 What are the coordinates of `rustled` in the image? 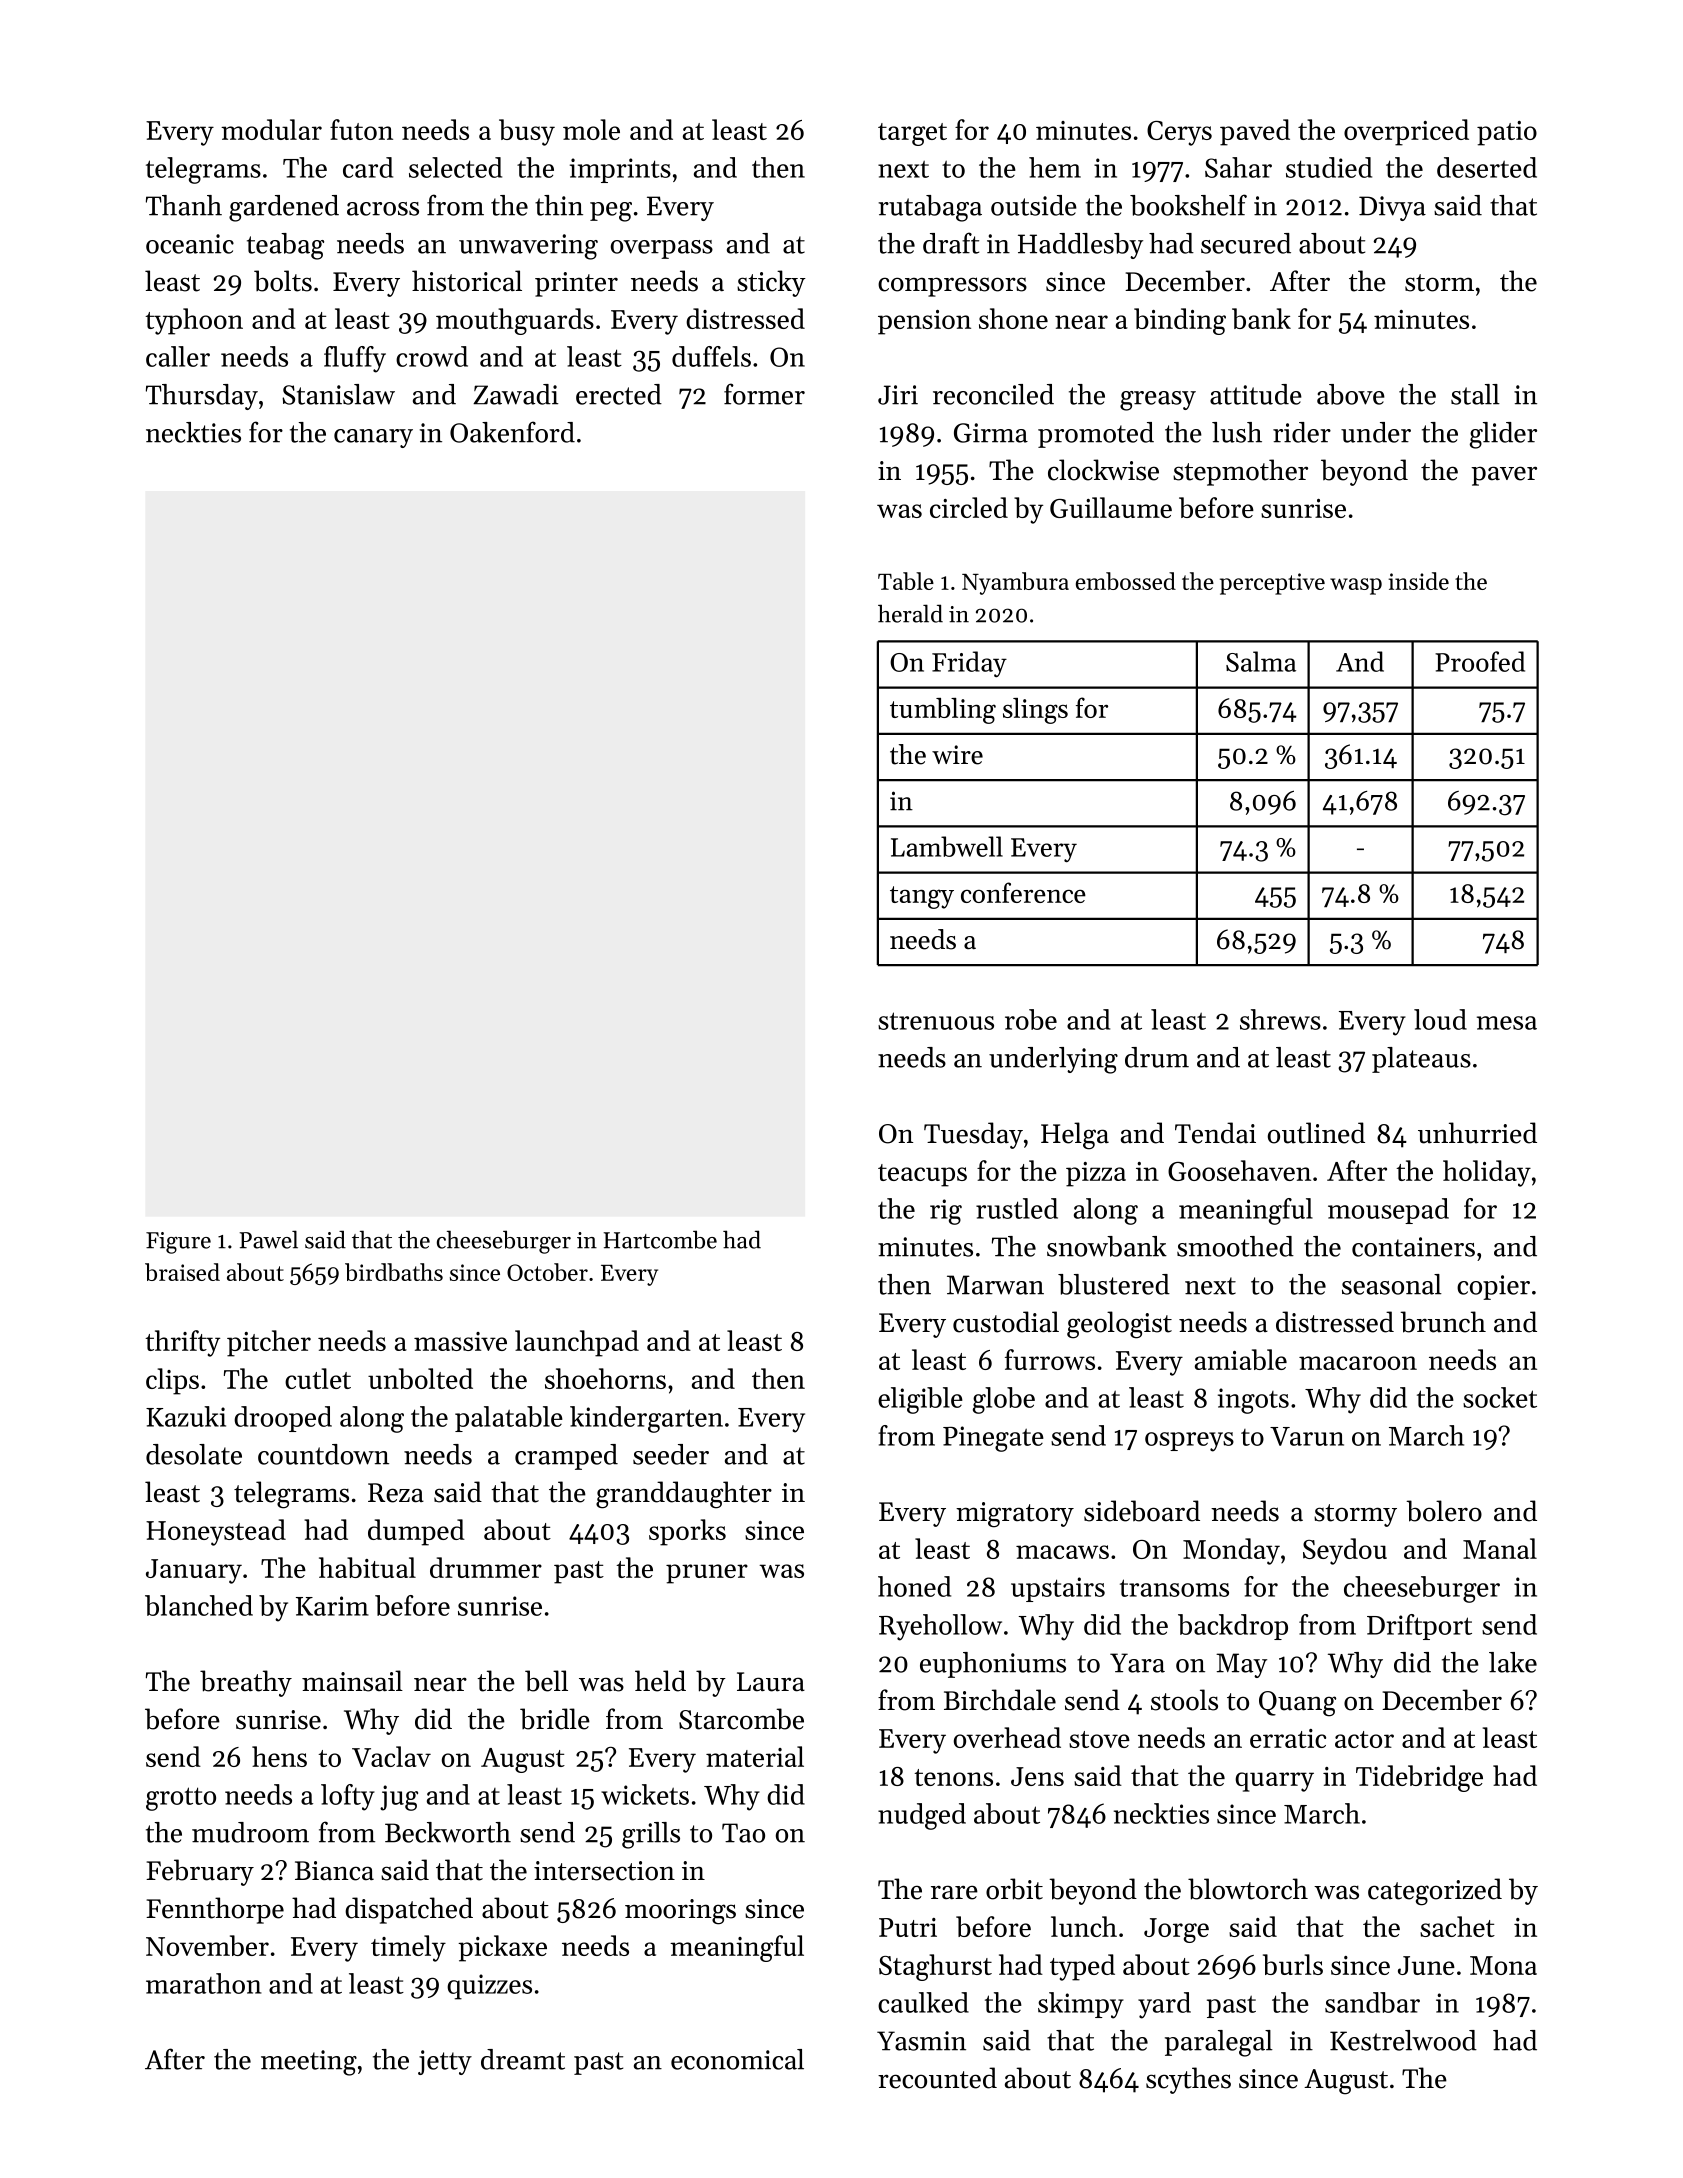 It's located at (1017, 1208).
